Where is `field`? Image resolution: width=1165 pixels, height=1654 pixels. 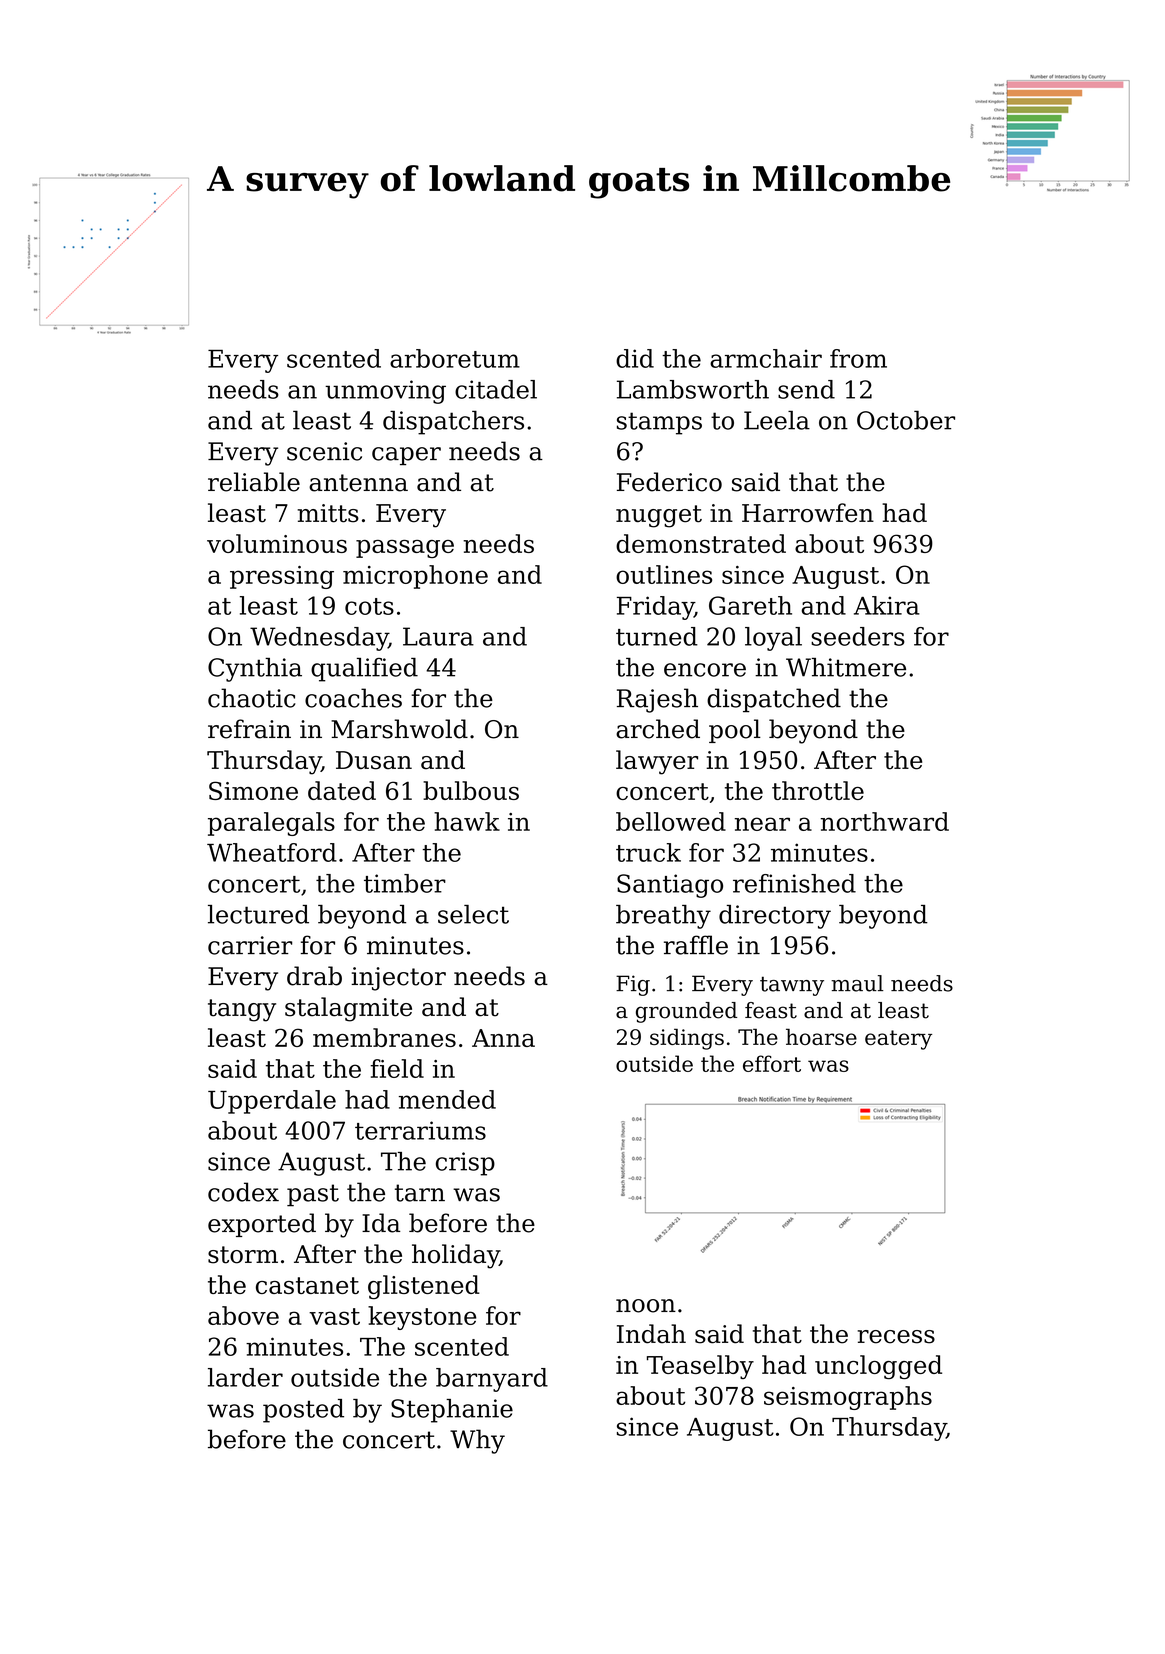
field is located at coordinates (397, 1068).
